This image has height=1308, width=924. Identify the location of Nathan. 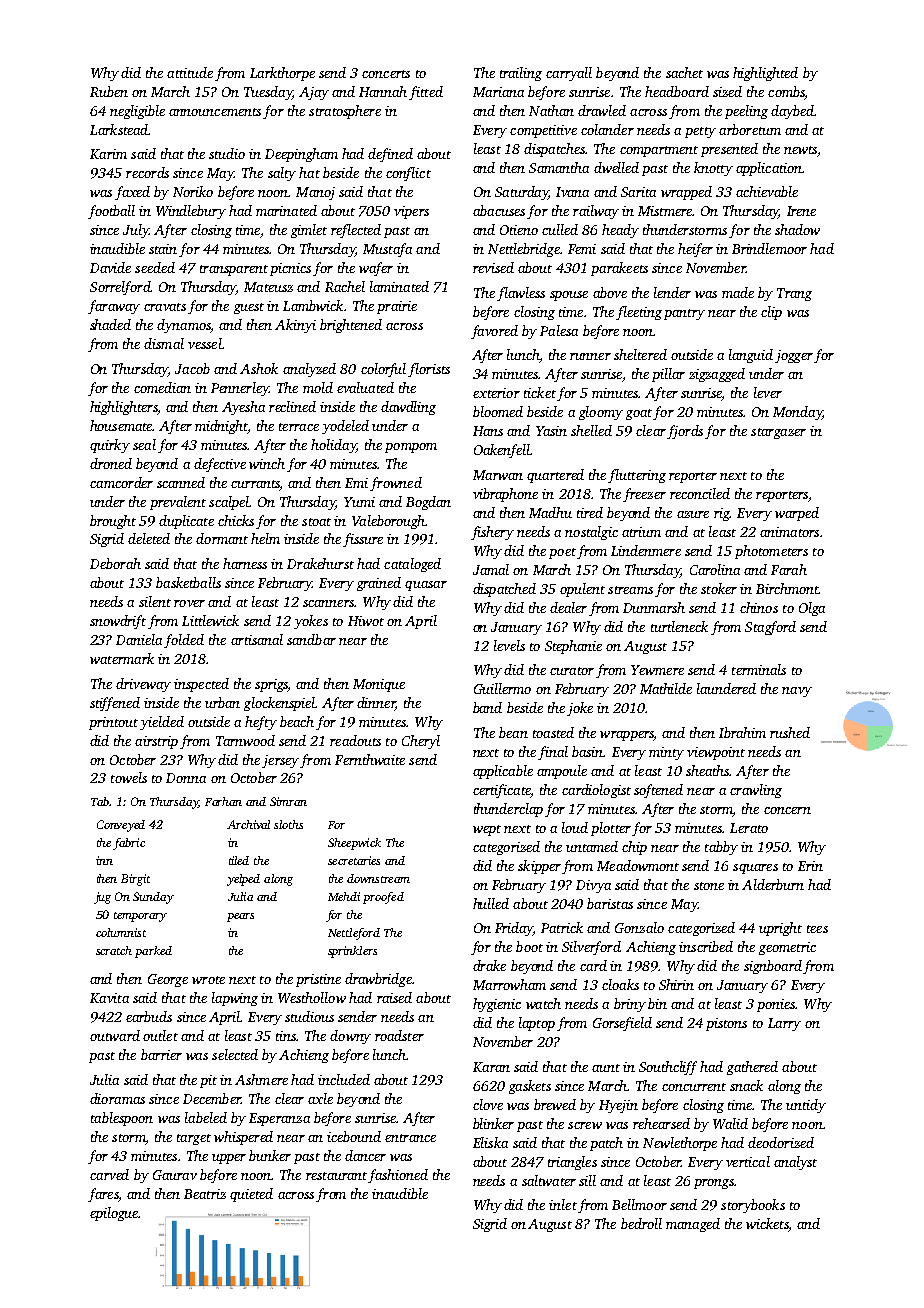
(551, 110).
